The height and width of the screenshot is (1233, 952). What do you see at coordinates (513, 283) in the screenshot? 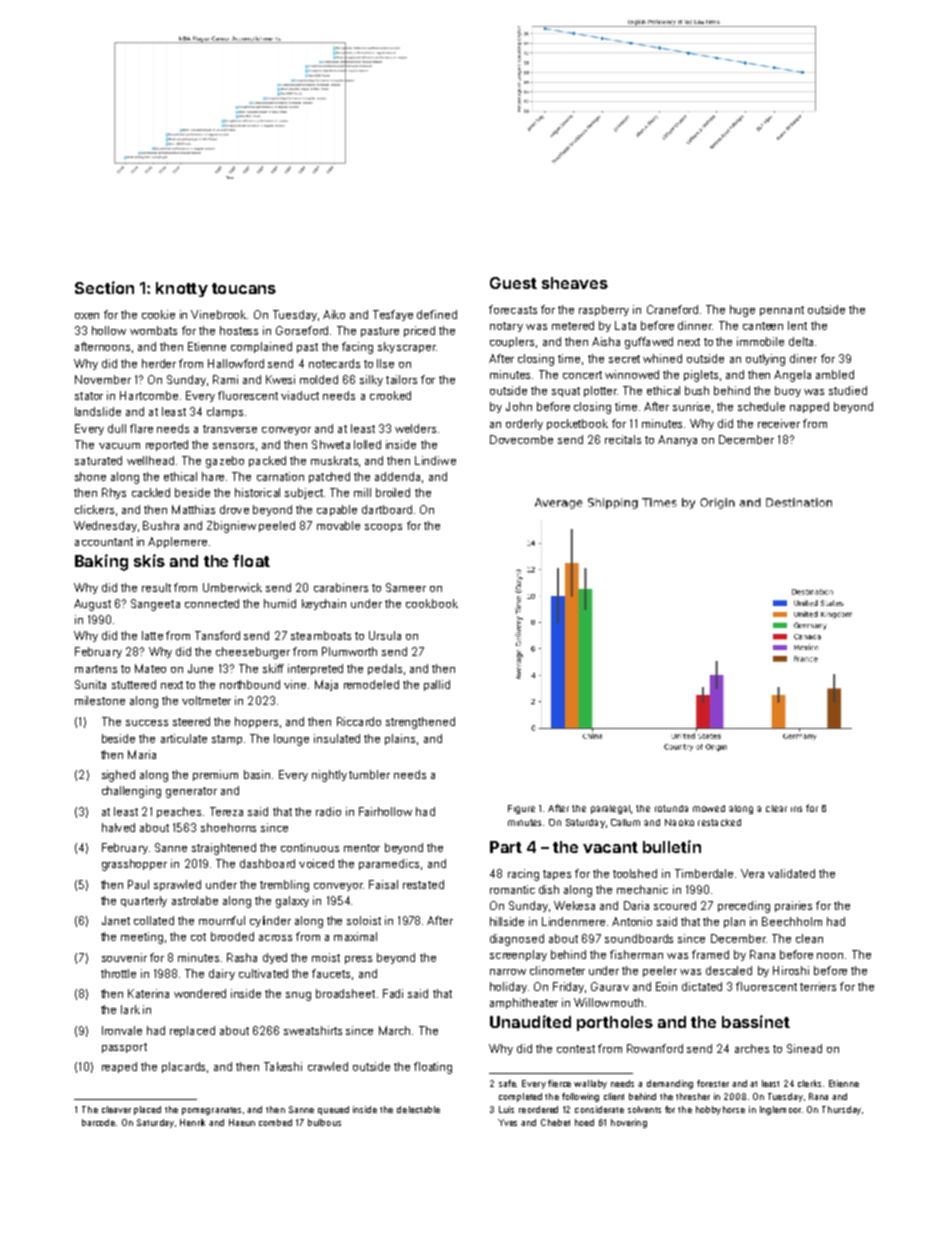
I see `Guest` at bounding box center [513, 283].
